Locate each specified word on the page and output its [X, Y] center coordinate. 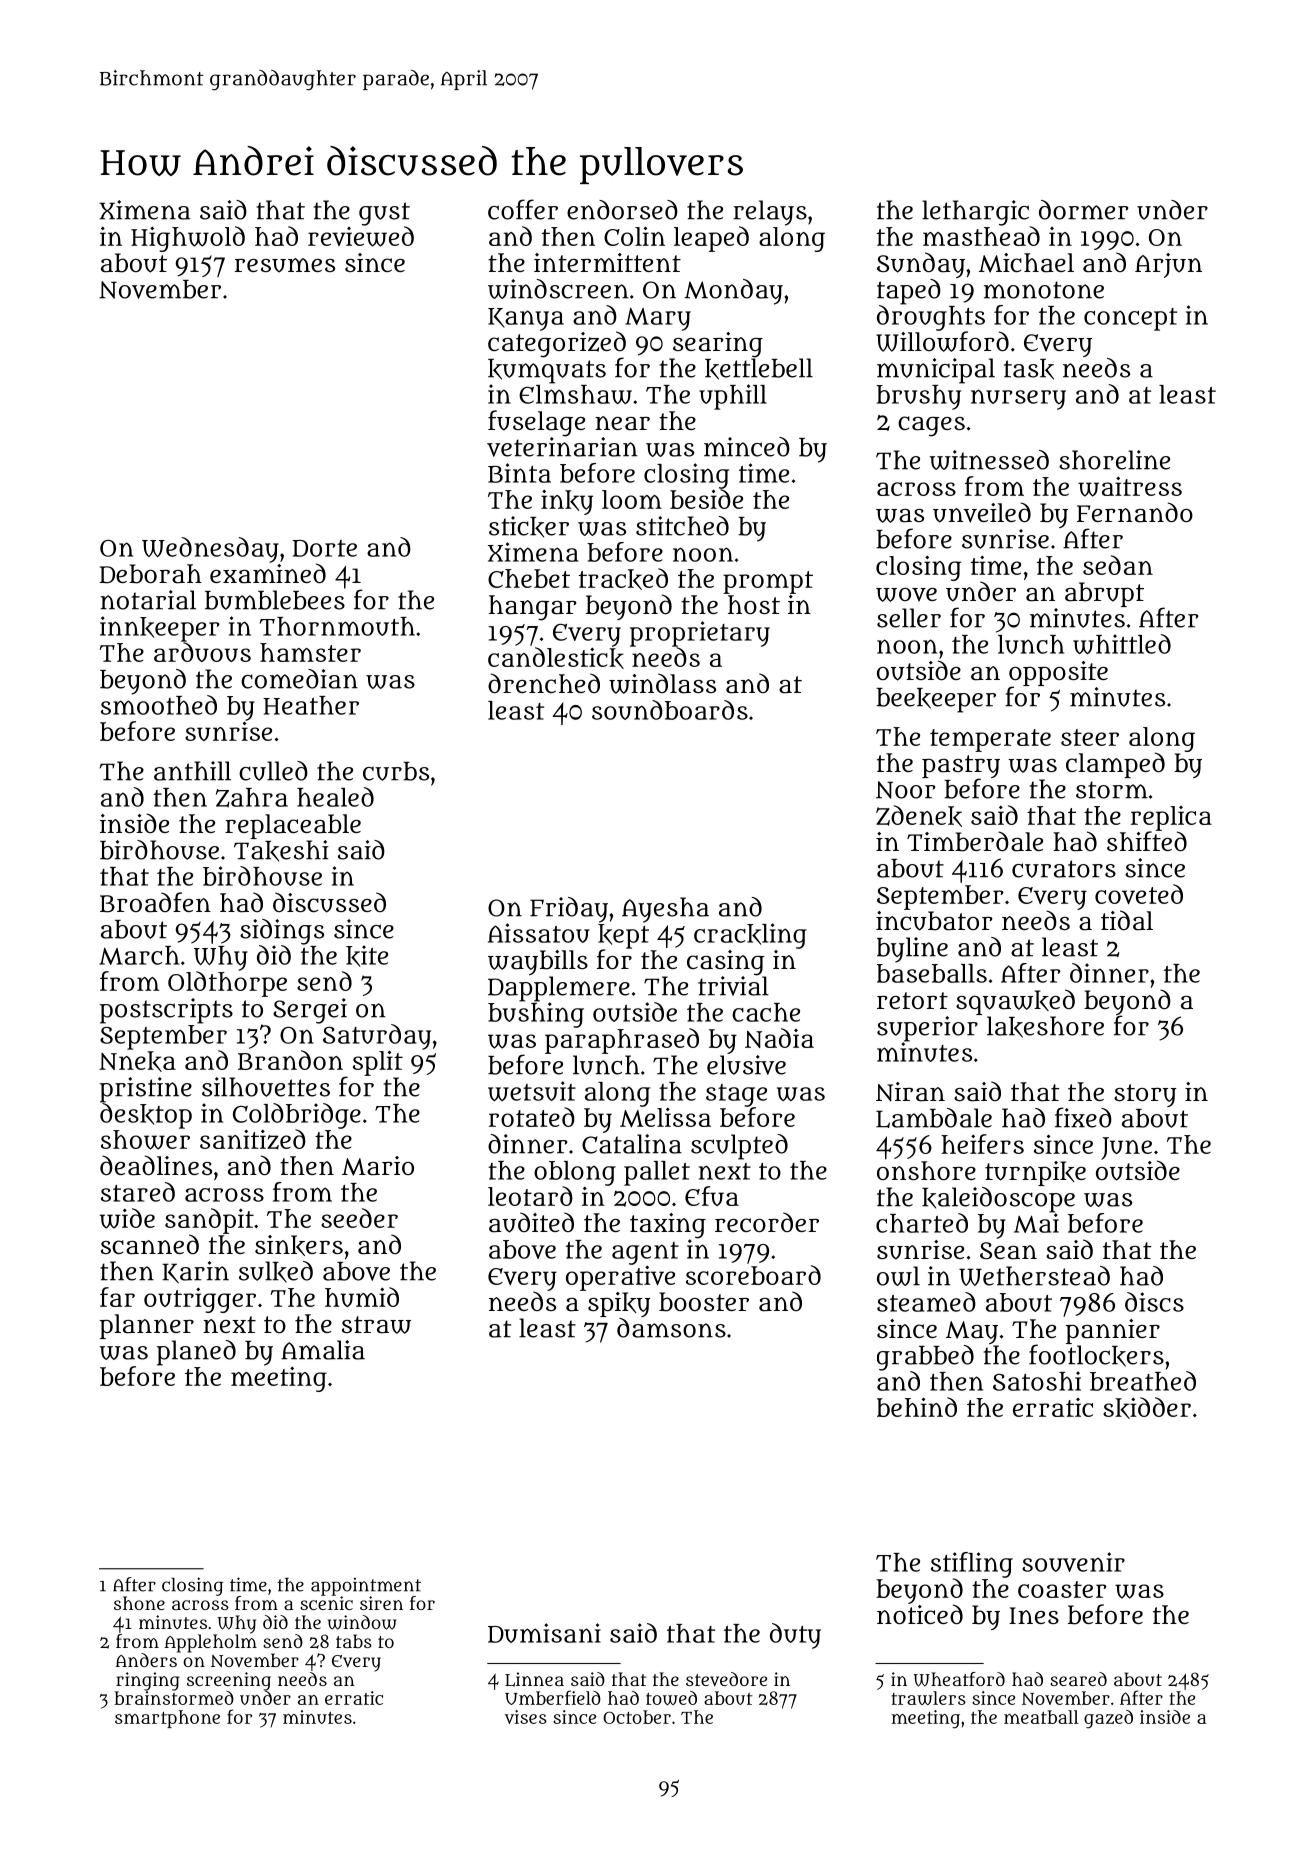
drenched [544, 683]
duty [795, 1636]
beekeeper [936, 700]
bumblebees [275, 600]
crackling [750, 936]
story [1145, 1095]
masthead [981, 236]
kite [367, 956]
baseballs [932, 973]
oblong [575, 1173]
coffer [523, 209]
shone [139, 1603]
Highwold [188, 239]
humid [362, 1297]
